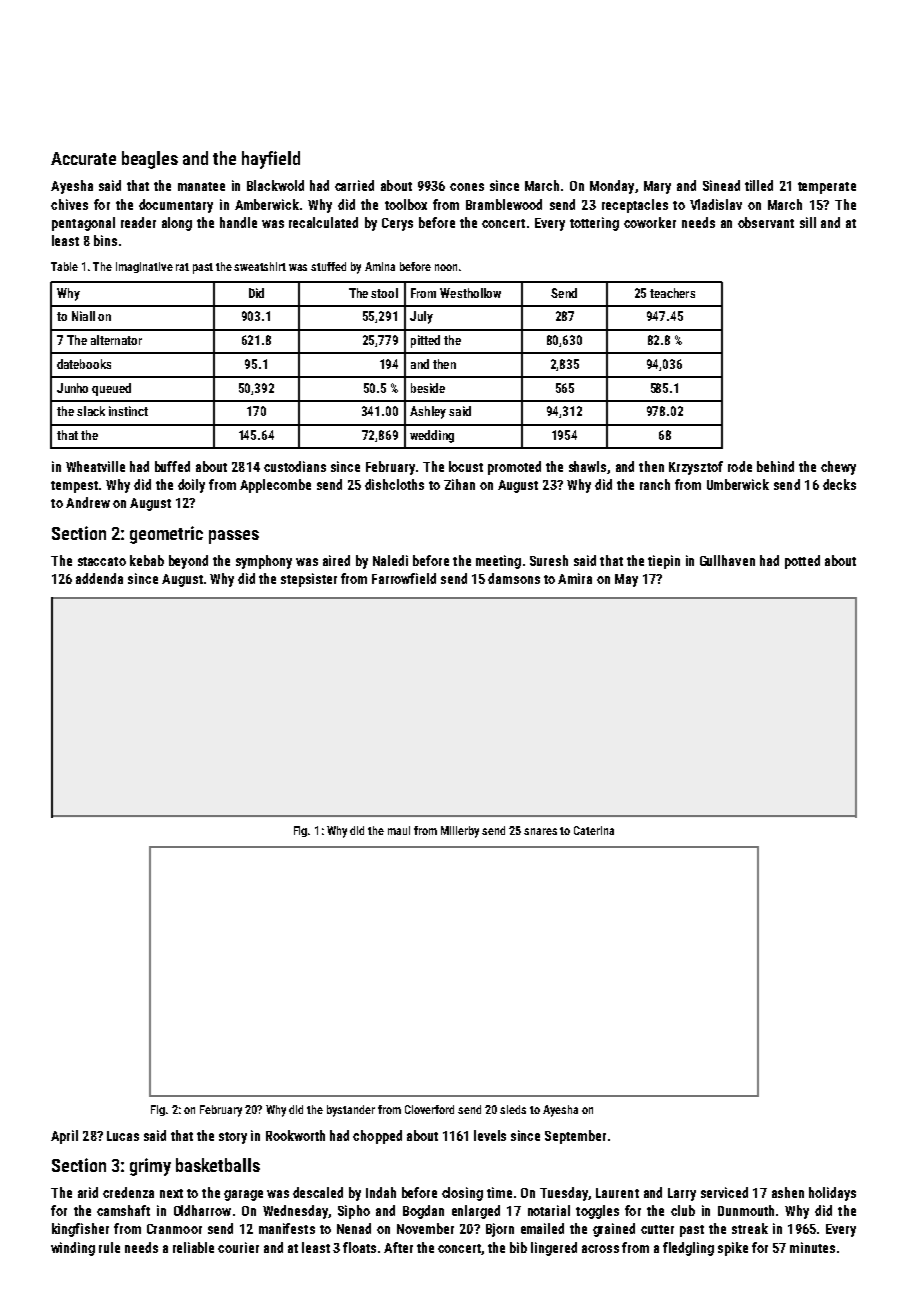  I want to click on pitted, so click(425, 341).
